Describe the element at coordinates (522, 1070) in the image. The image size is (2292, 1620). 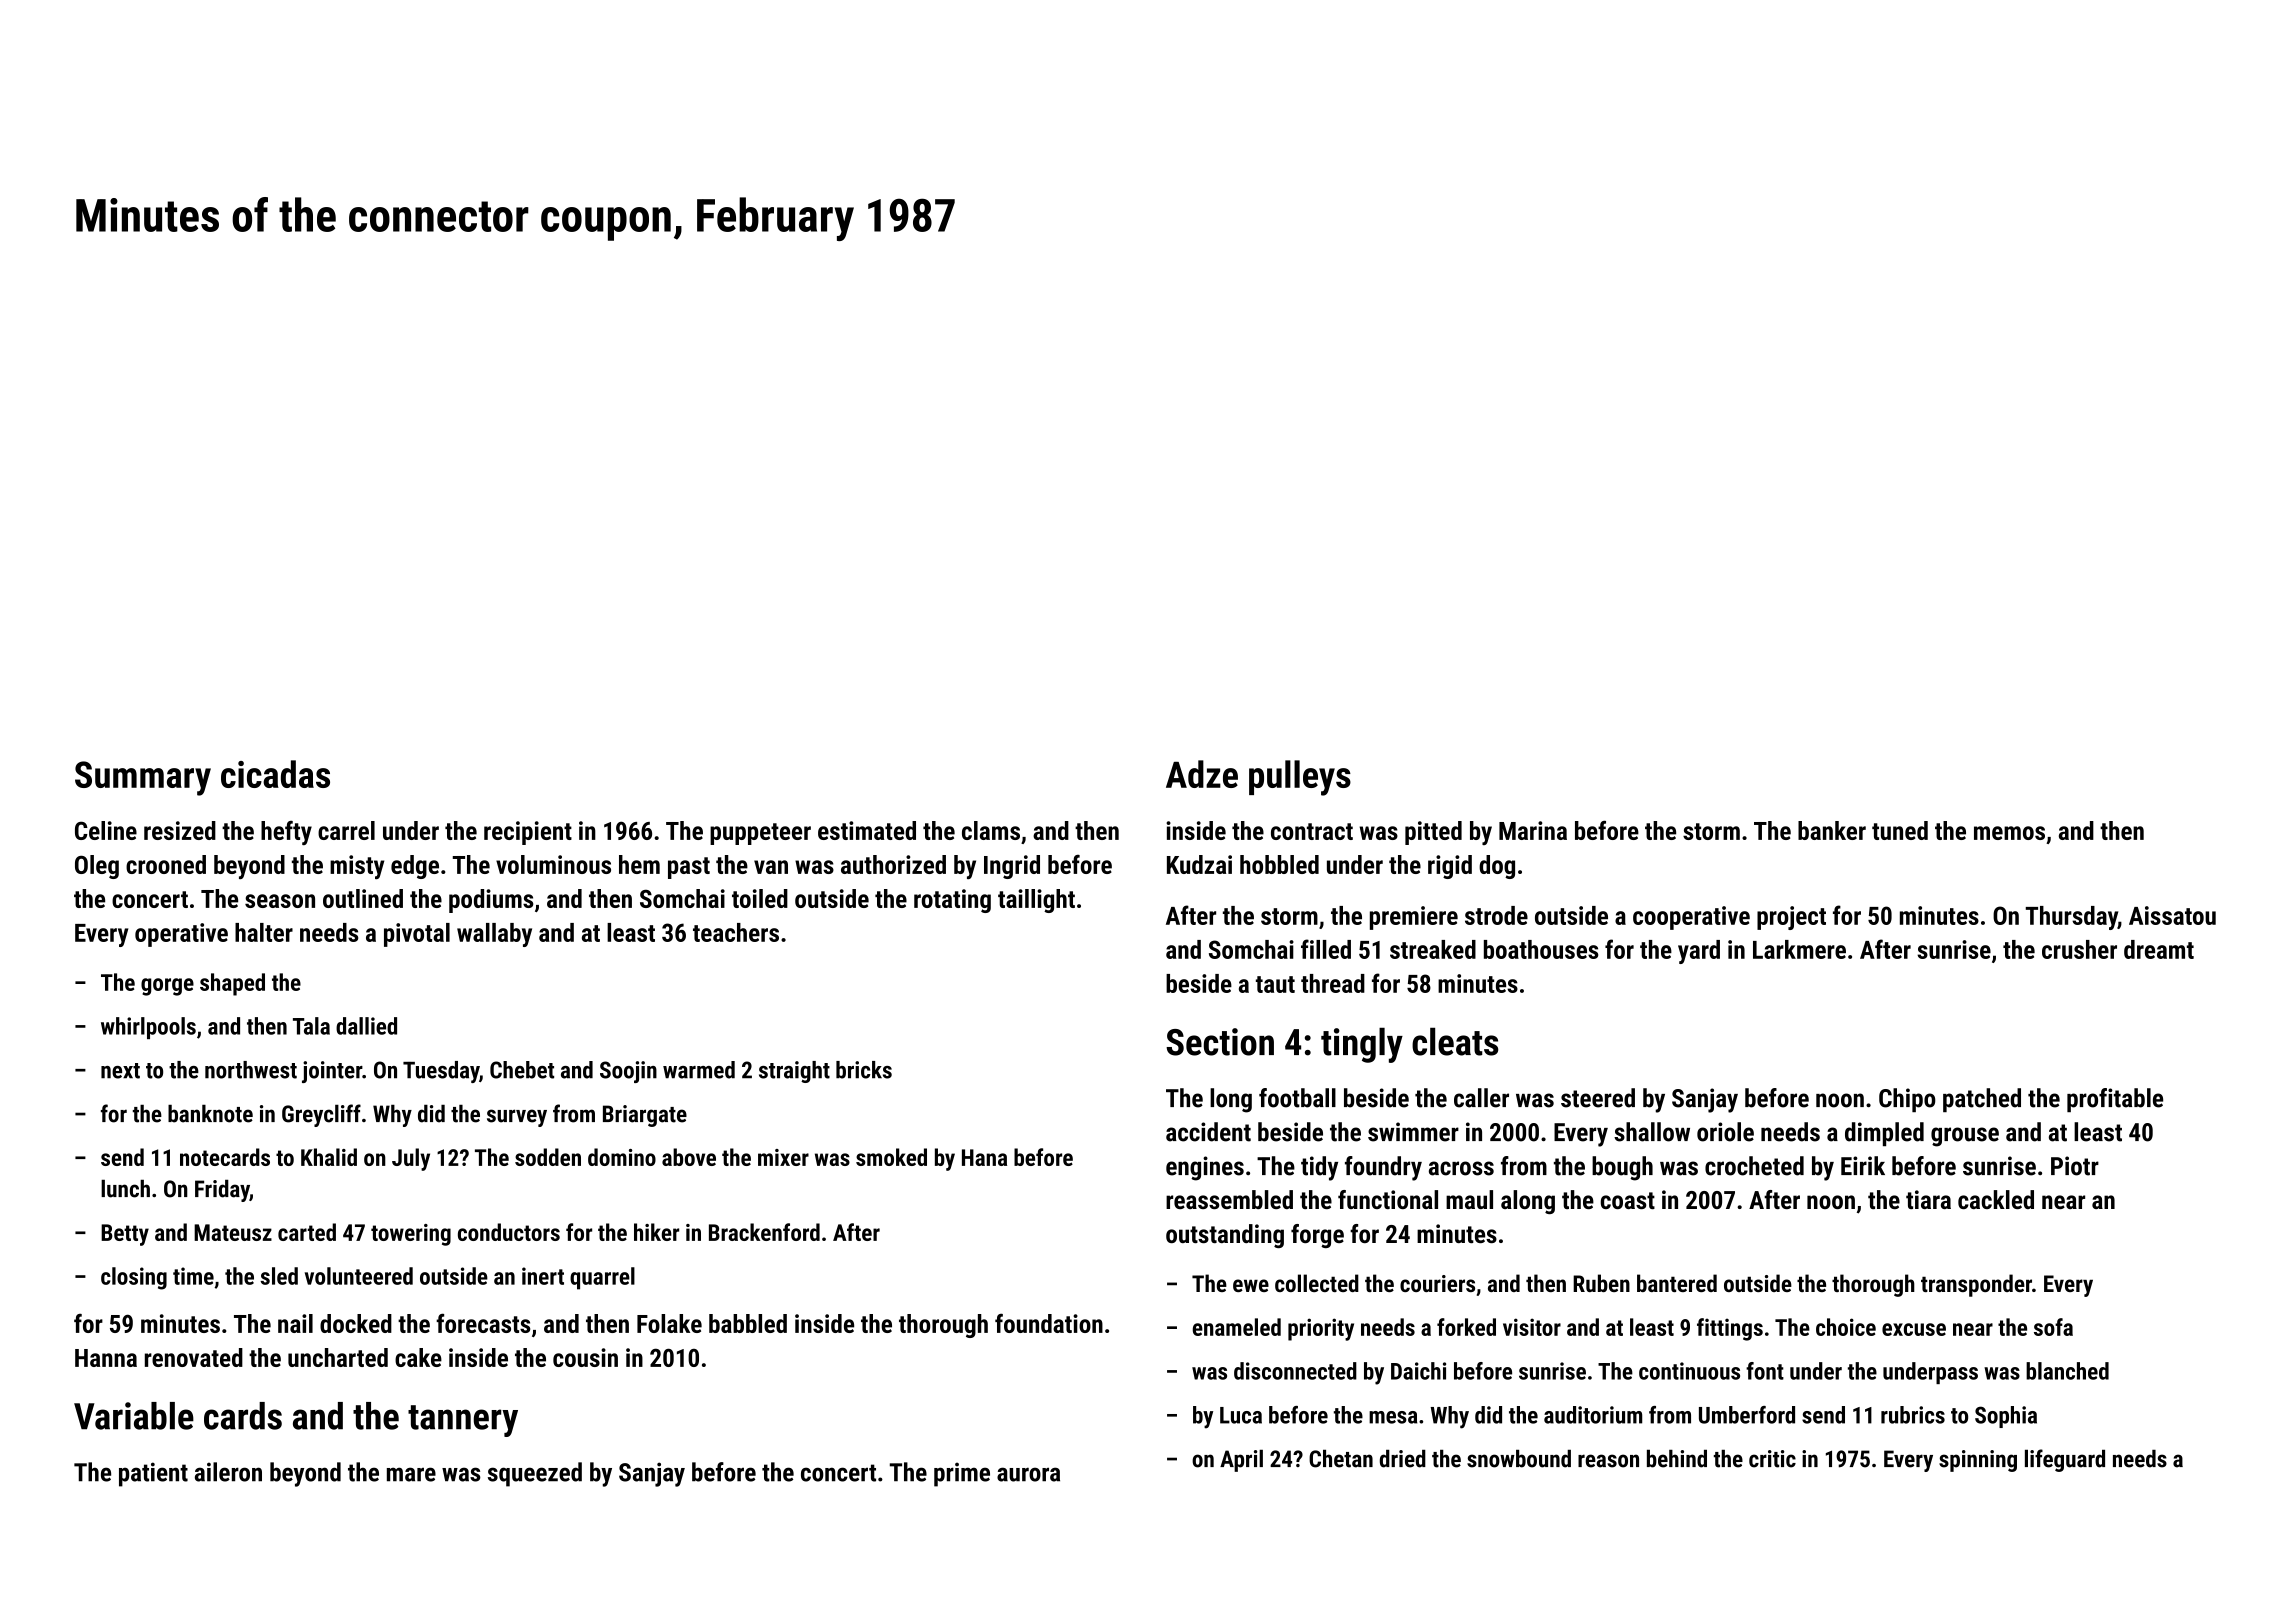
I see `Chebet` at that location.
